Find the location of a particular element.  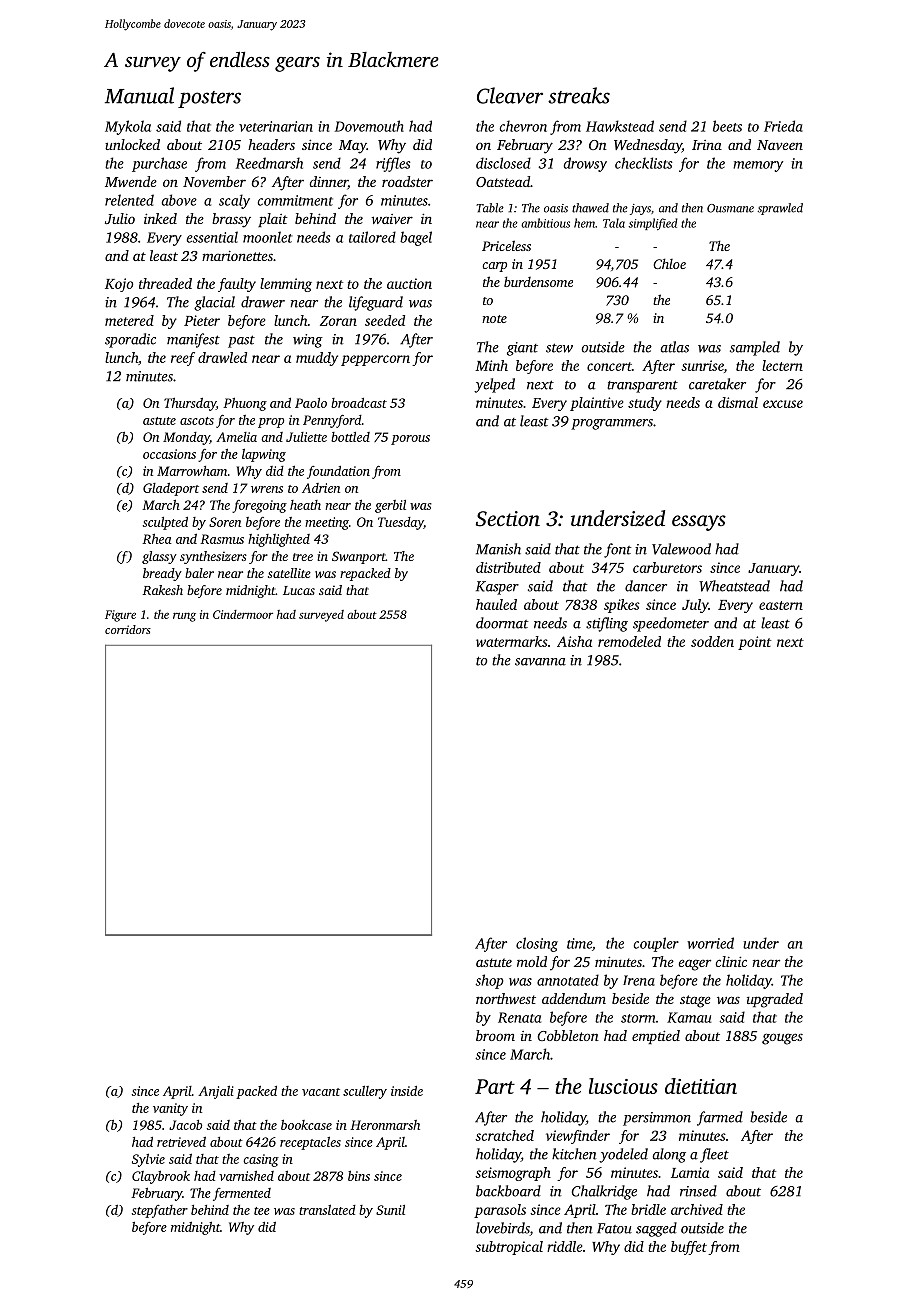

plaintive is located at coordinates (597, 404).
